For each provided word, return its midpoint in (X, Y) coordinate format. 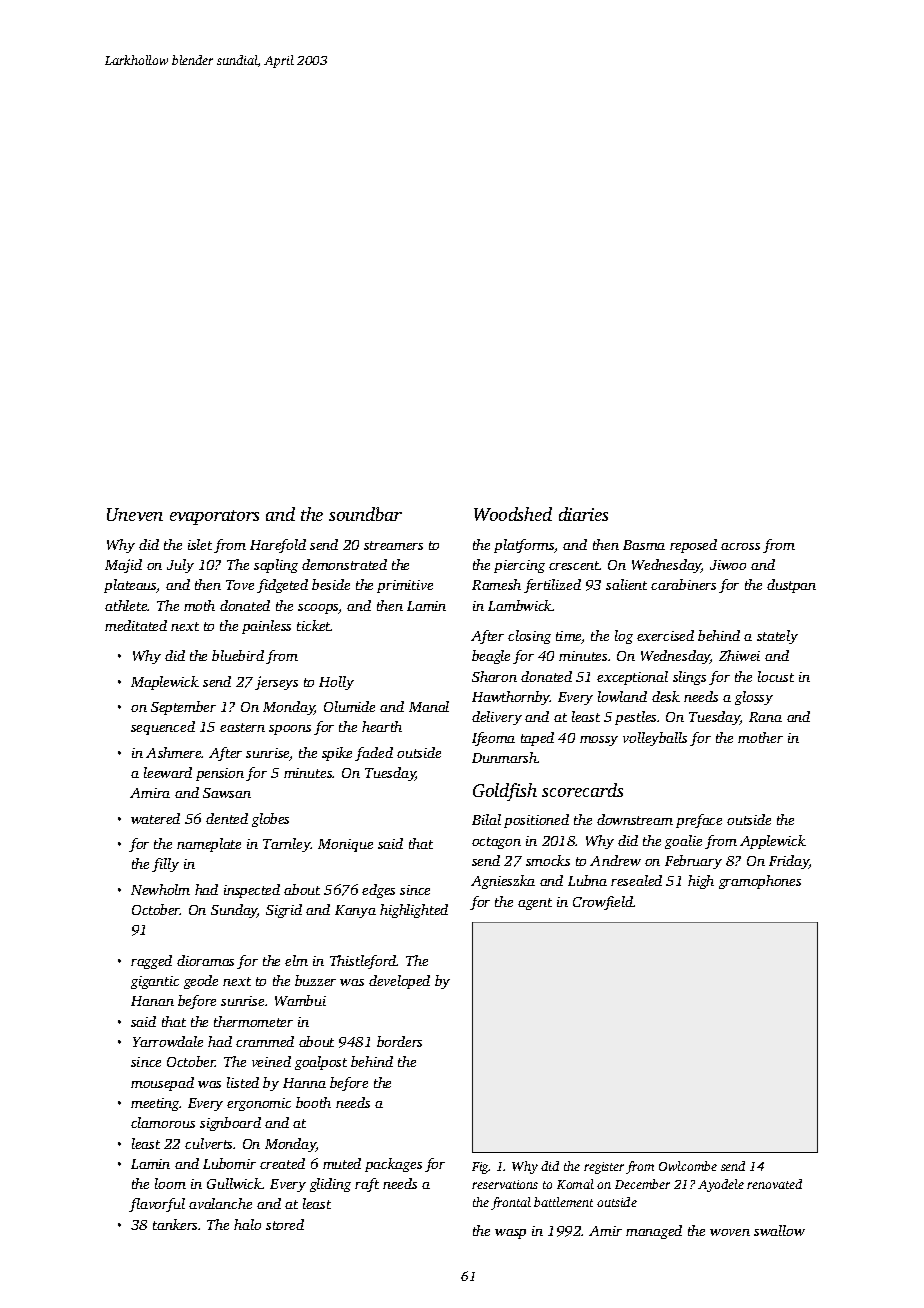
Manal (429, 706)
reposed (693, 546)
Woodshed (513, 514)
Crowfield (603, 903)
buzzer (315, 980)
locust (776, 676)
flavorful (157, 1205)
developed (399, 982)
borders (399, 1041)
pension (220, 774)
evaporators (214, 517)
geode (201, 982)
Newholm (160, 889)
